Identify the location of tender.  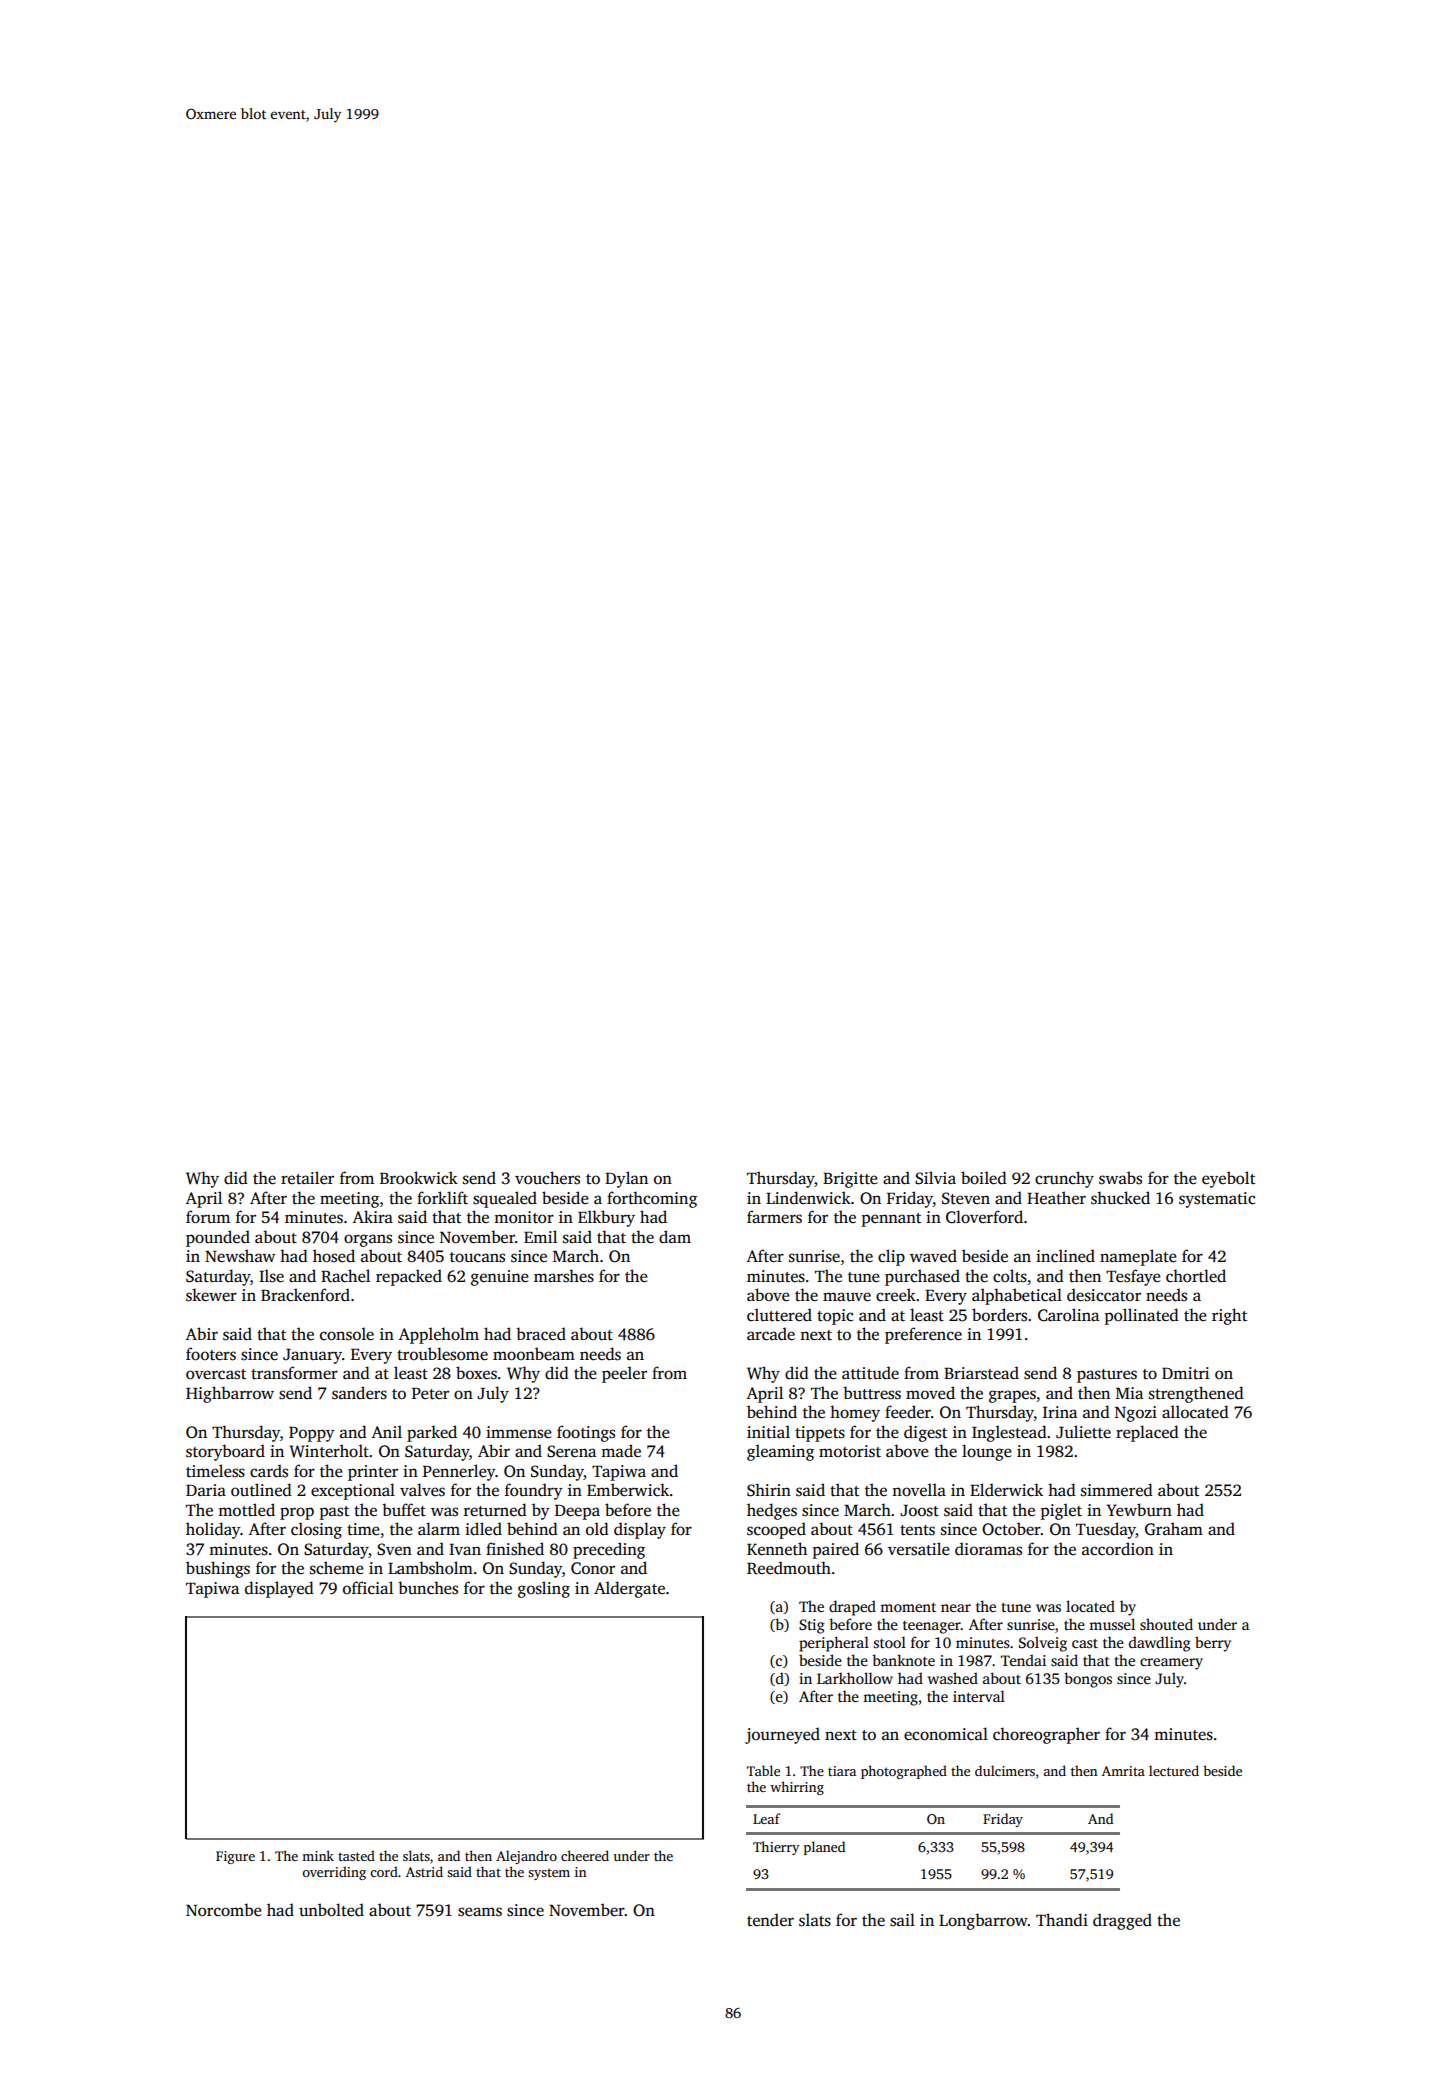
(770, 1920).
